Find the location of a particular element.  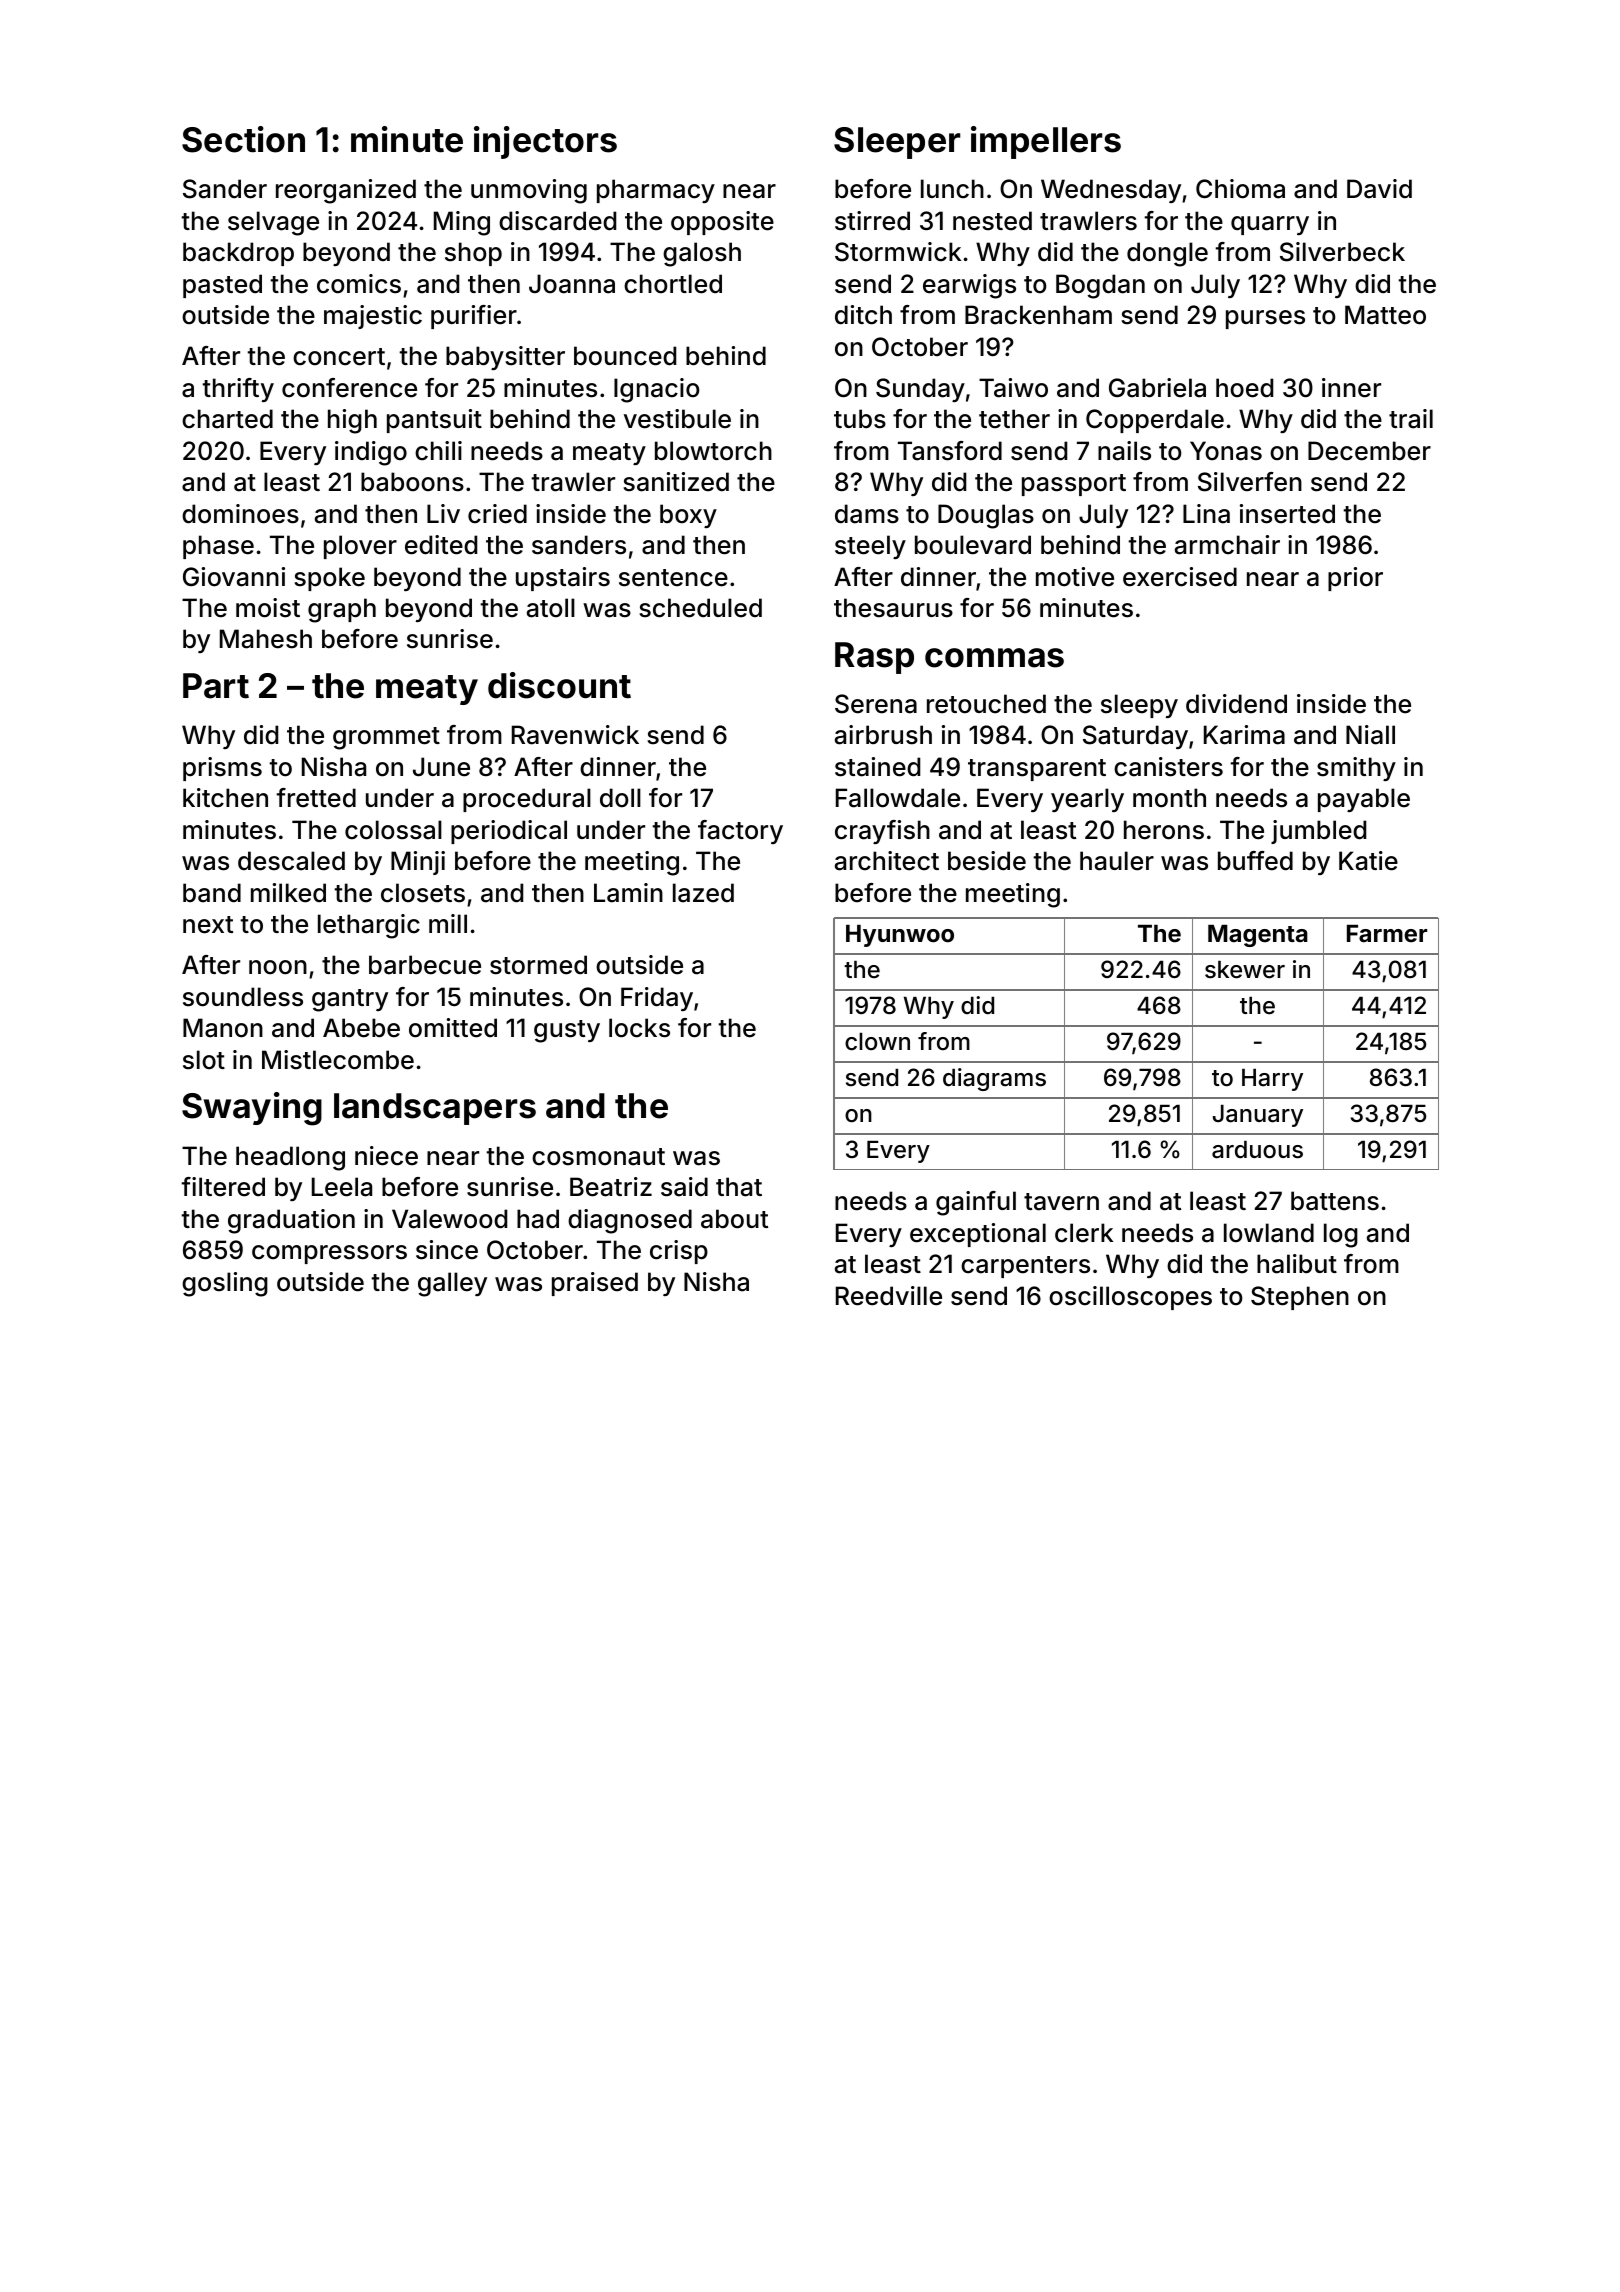

dividend is located at coordinates (1236, 704).
